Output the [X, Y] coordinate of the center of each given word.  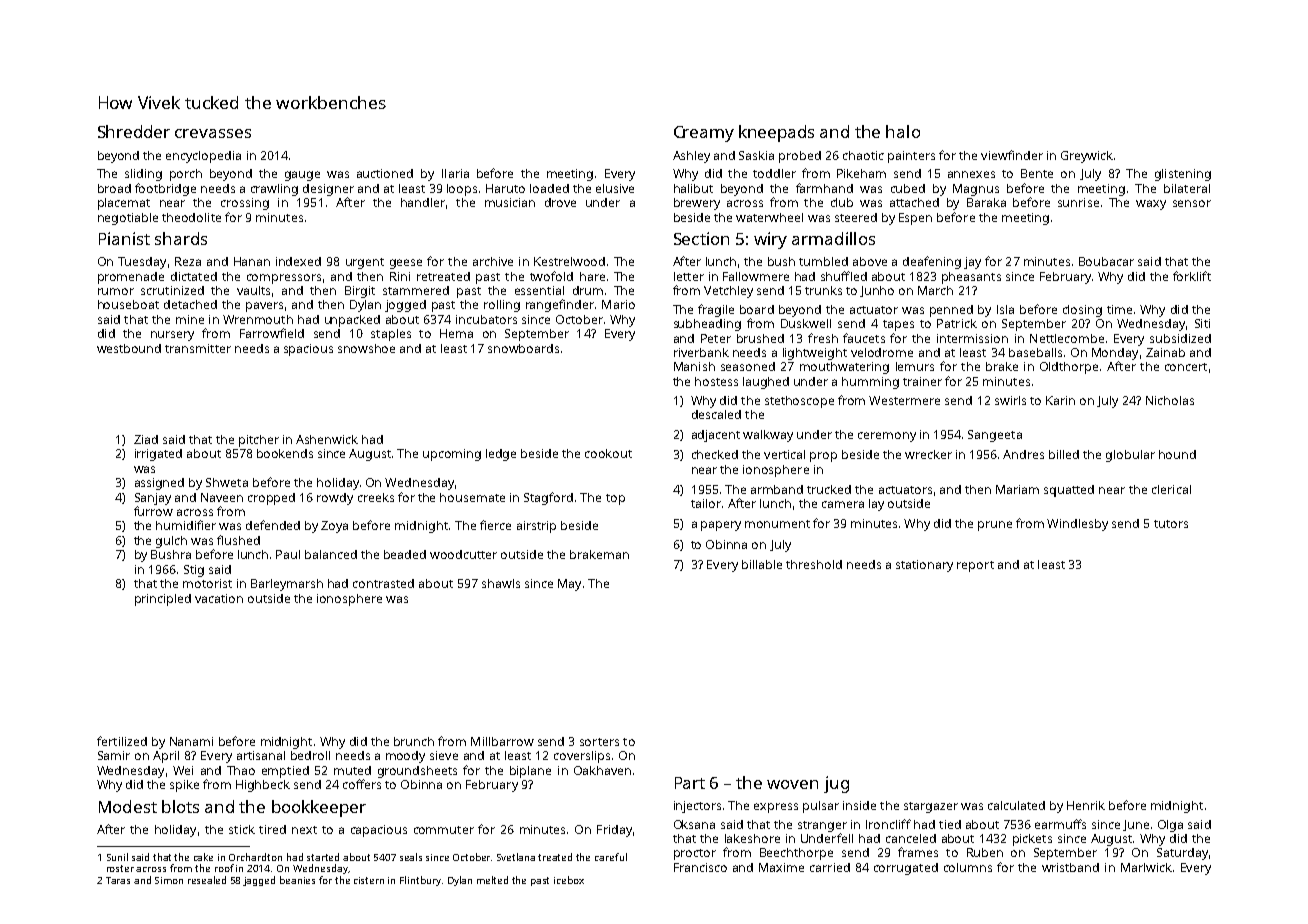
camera [843, 504]
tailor [706, 503]
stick [242, 829]
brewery [697, 204]
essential [539, 290]
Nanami [191, 741]
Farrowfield [272, 333]
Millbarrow [502, 741]
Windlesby [1077, 525]
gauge [302, 176]
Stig [194, 571]
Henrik [1086, 805]
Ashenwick [327, 439]
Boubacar [1106, 261]
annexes [971, 174]
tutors [1171, 524]
